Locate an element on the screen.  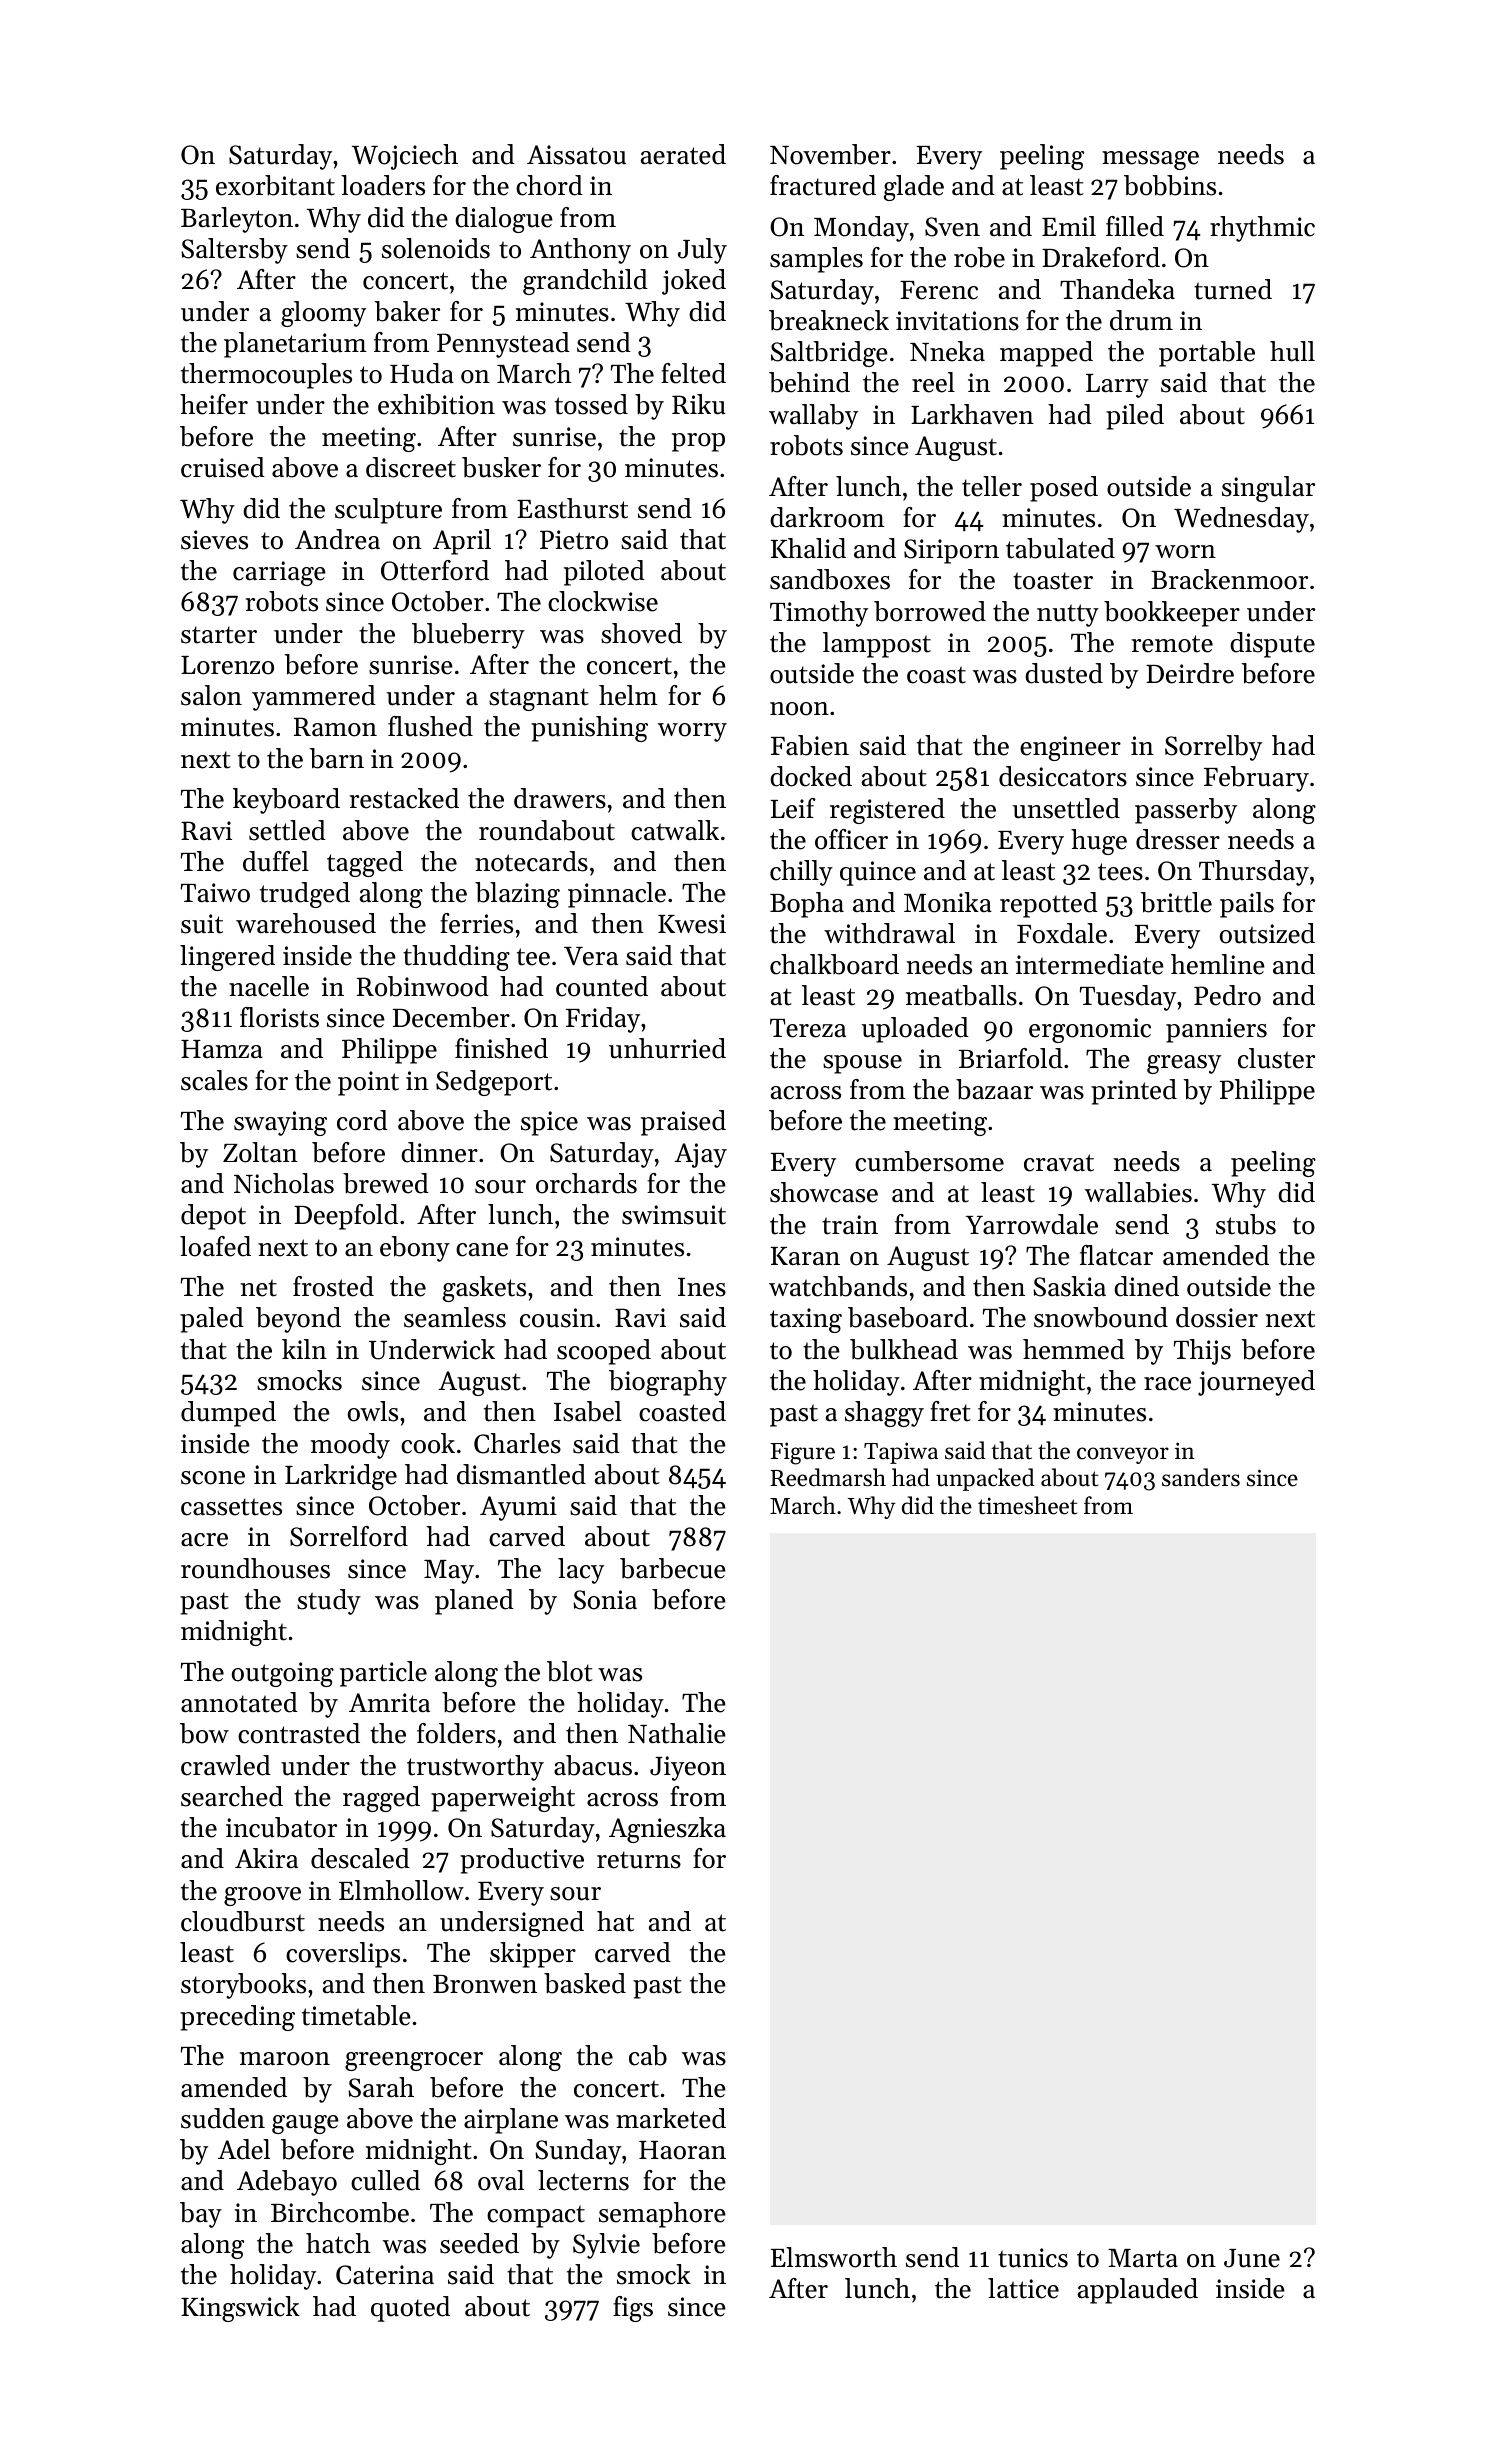
sanders is located at coordinates (1201, 1477).
